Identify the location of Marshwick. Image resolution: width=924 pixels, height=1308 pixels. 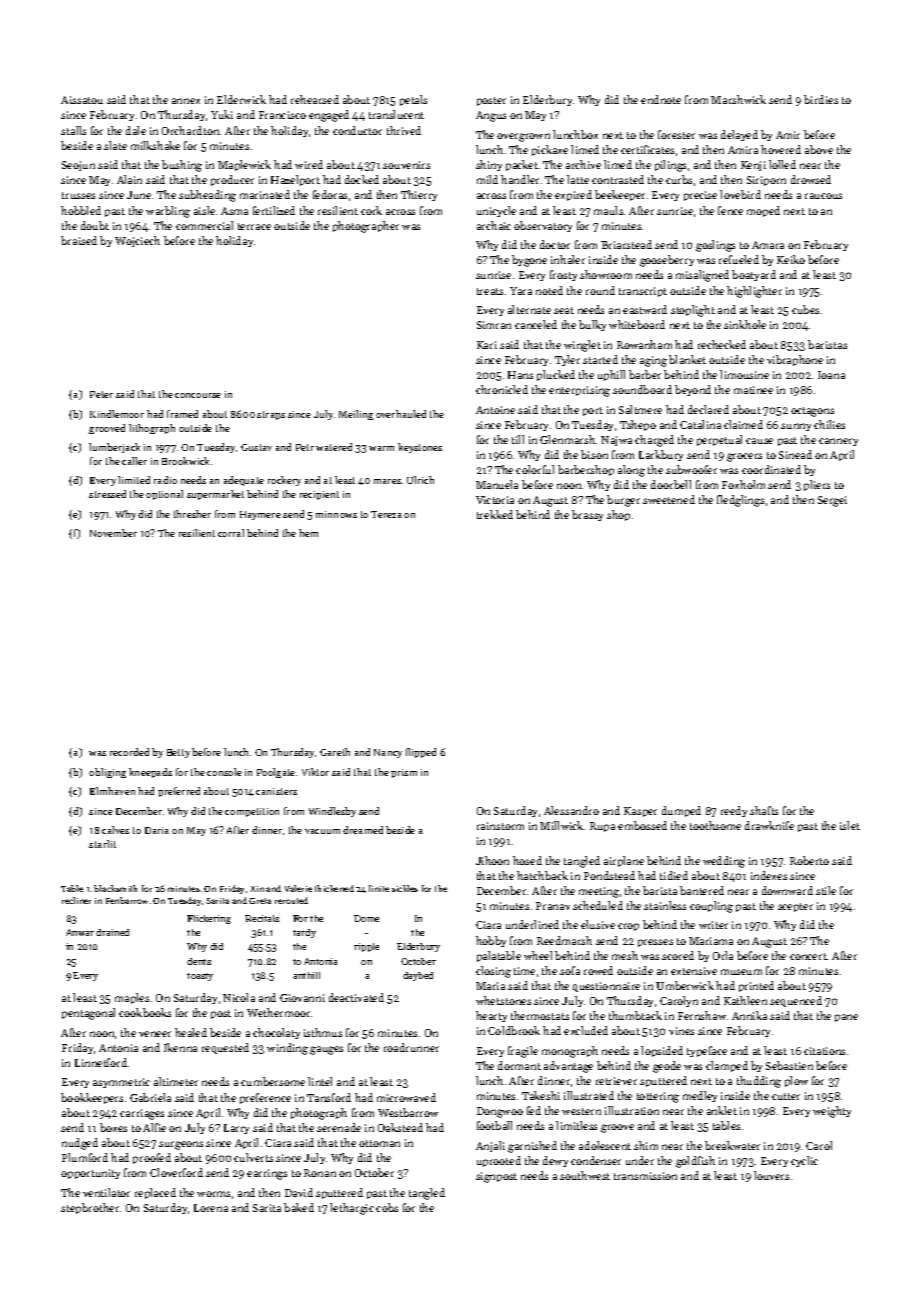
(738, 99).
